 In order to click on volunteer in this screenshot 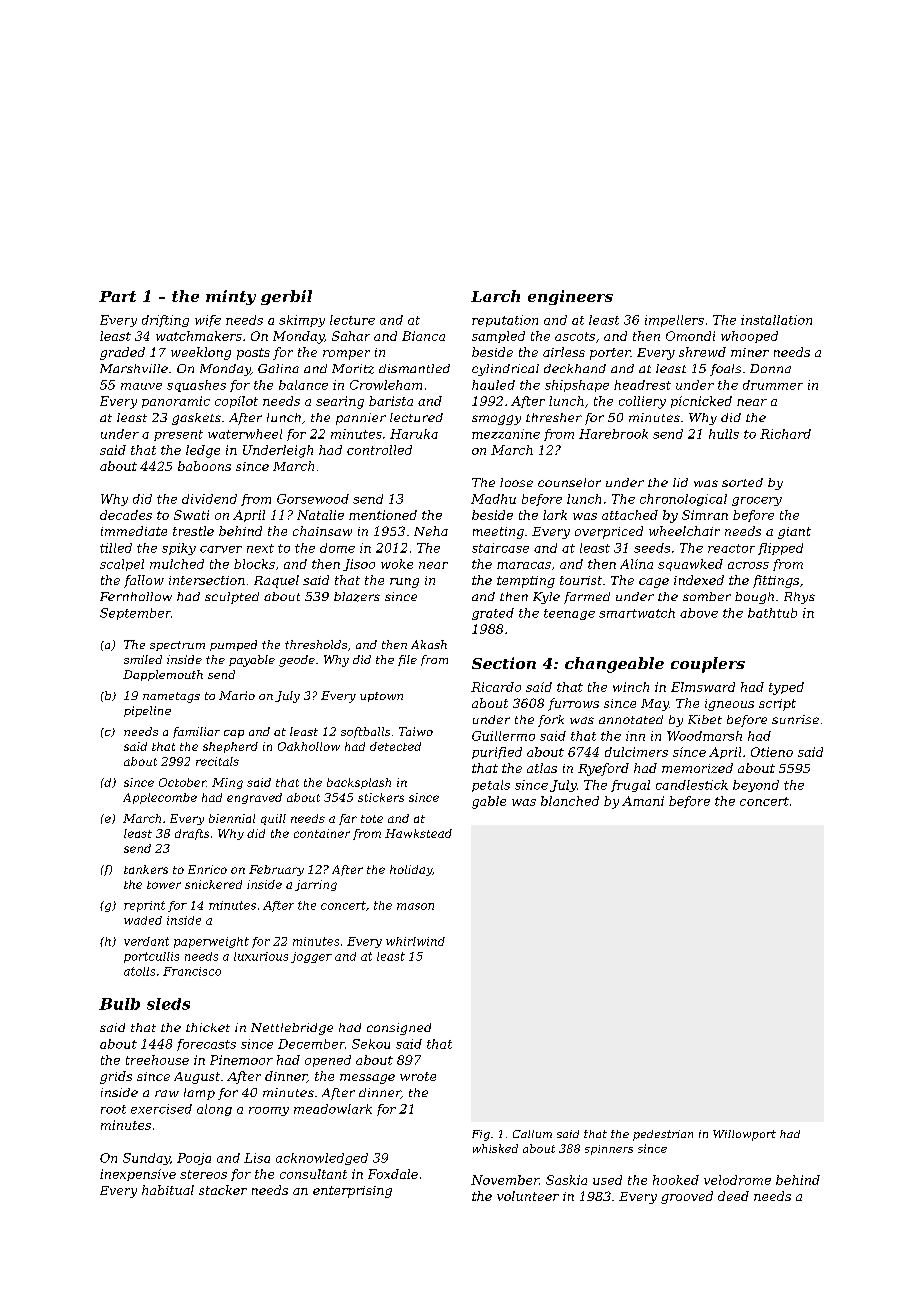, I will do `click(528, 1196)`.
